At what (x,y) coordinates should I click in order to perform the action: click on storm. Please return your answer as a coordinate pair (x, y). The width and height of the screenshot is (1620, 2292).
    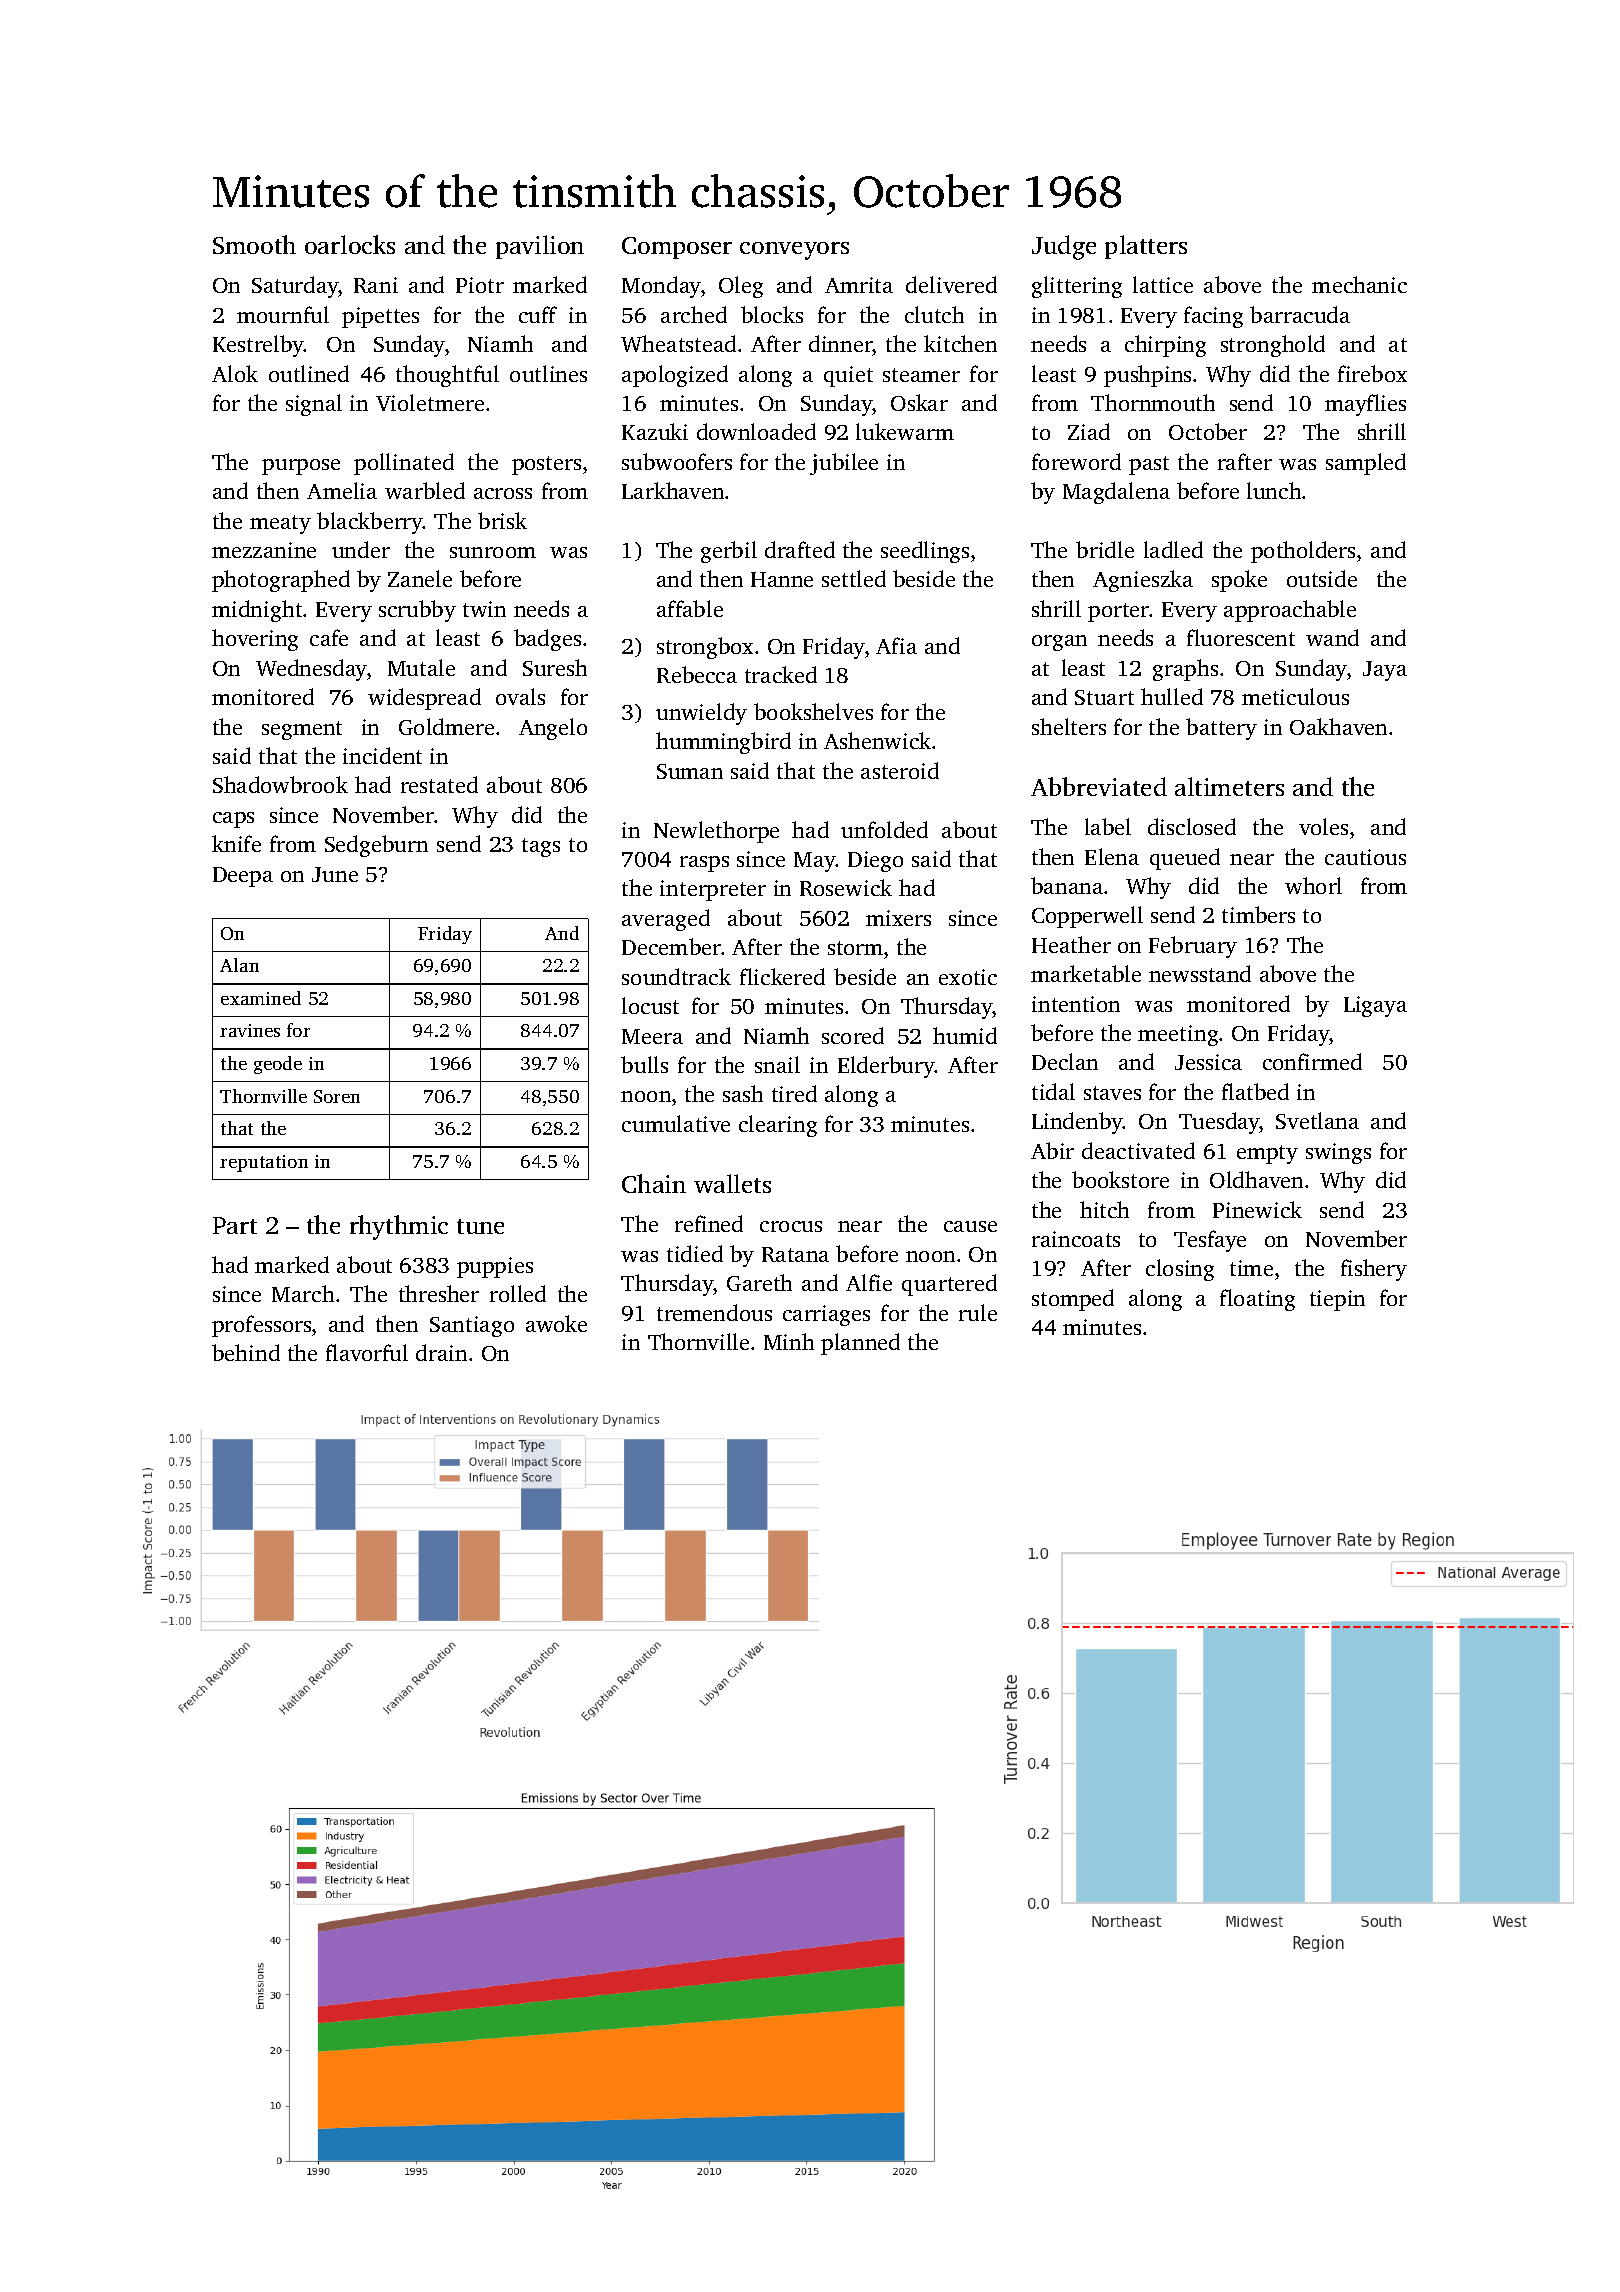
    Looking at the image, I should click on (855, 948).
